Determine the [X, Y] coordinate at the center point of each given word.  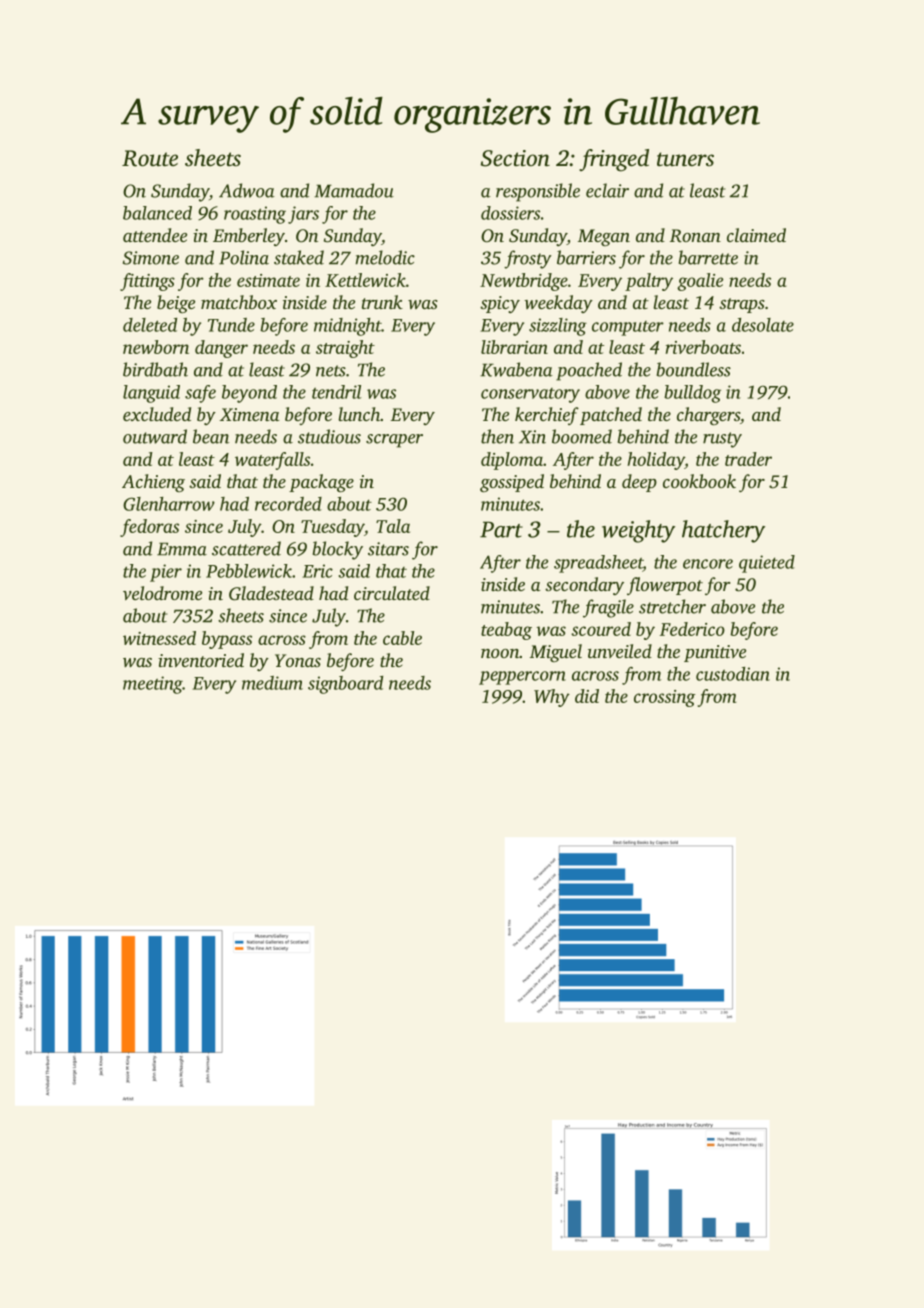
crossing [664, 698]
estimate [268, 280]
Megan [604, 237]
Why [552, 698]
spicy [500, 304]
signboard [345, 685]
